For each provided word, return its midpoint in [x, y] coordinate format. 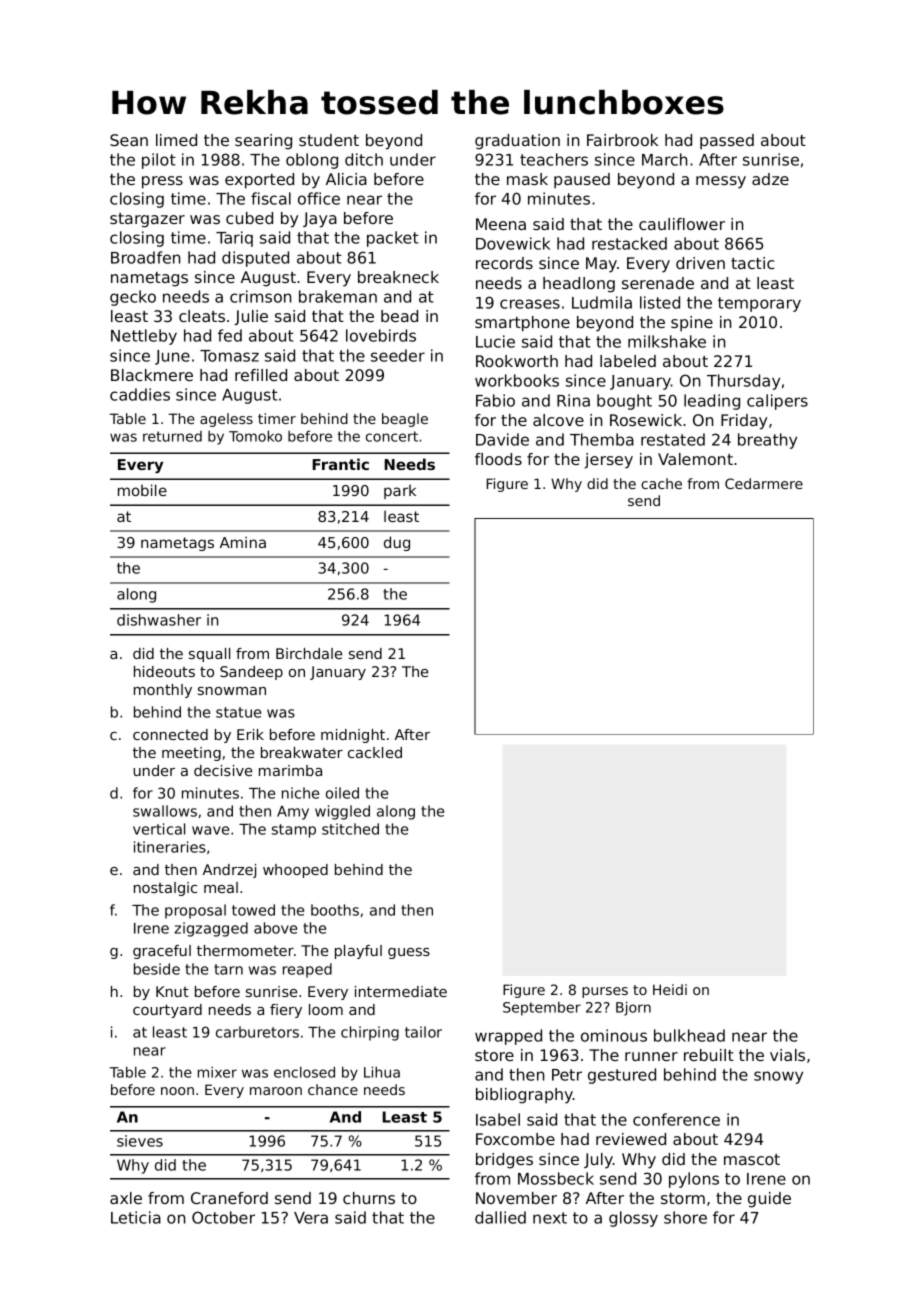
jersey [608, 461]
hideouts [164, 671]
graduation [517, 142]
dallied [500, 1217]
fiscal [271, 198]
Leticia [136, 1217]
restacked [629, 243]
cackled [375, 752]
